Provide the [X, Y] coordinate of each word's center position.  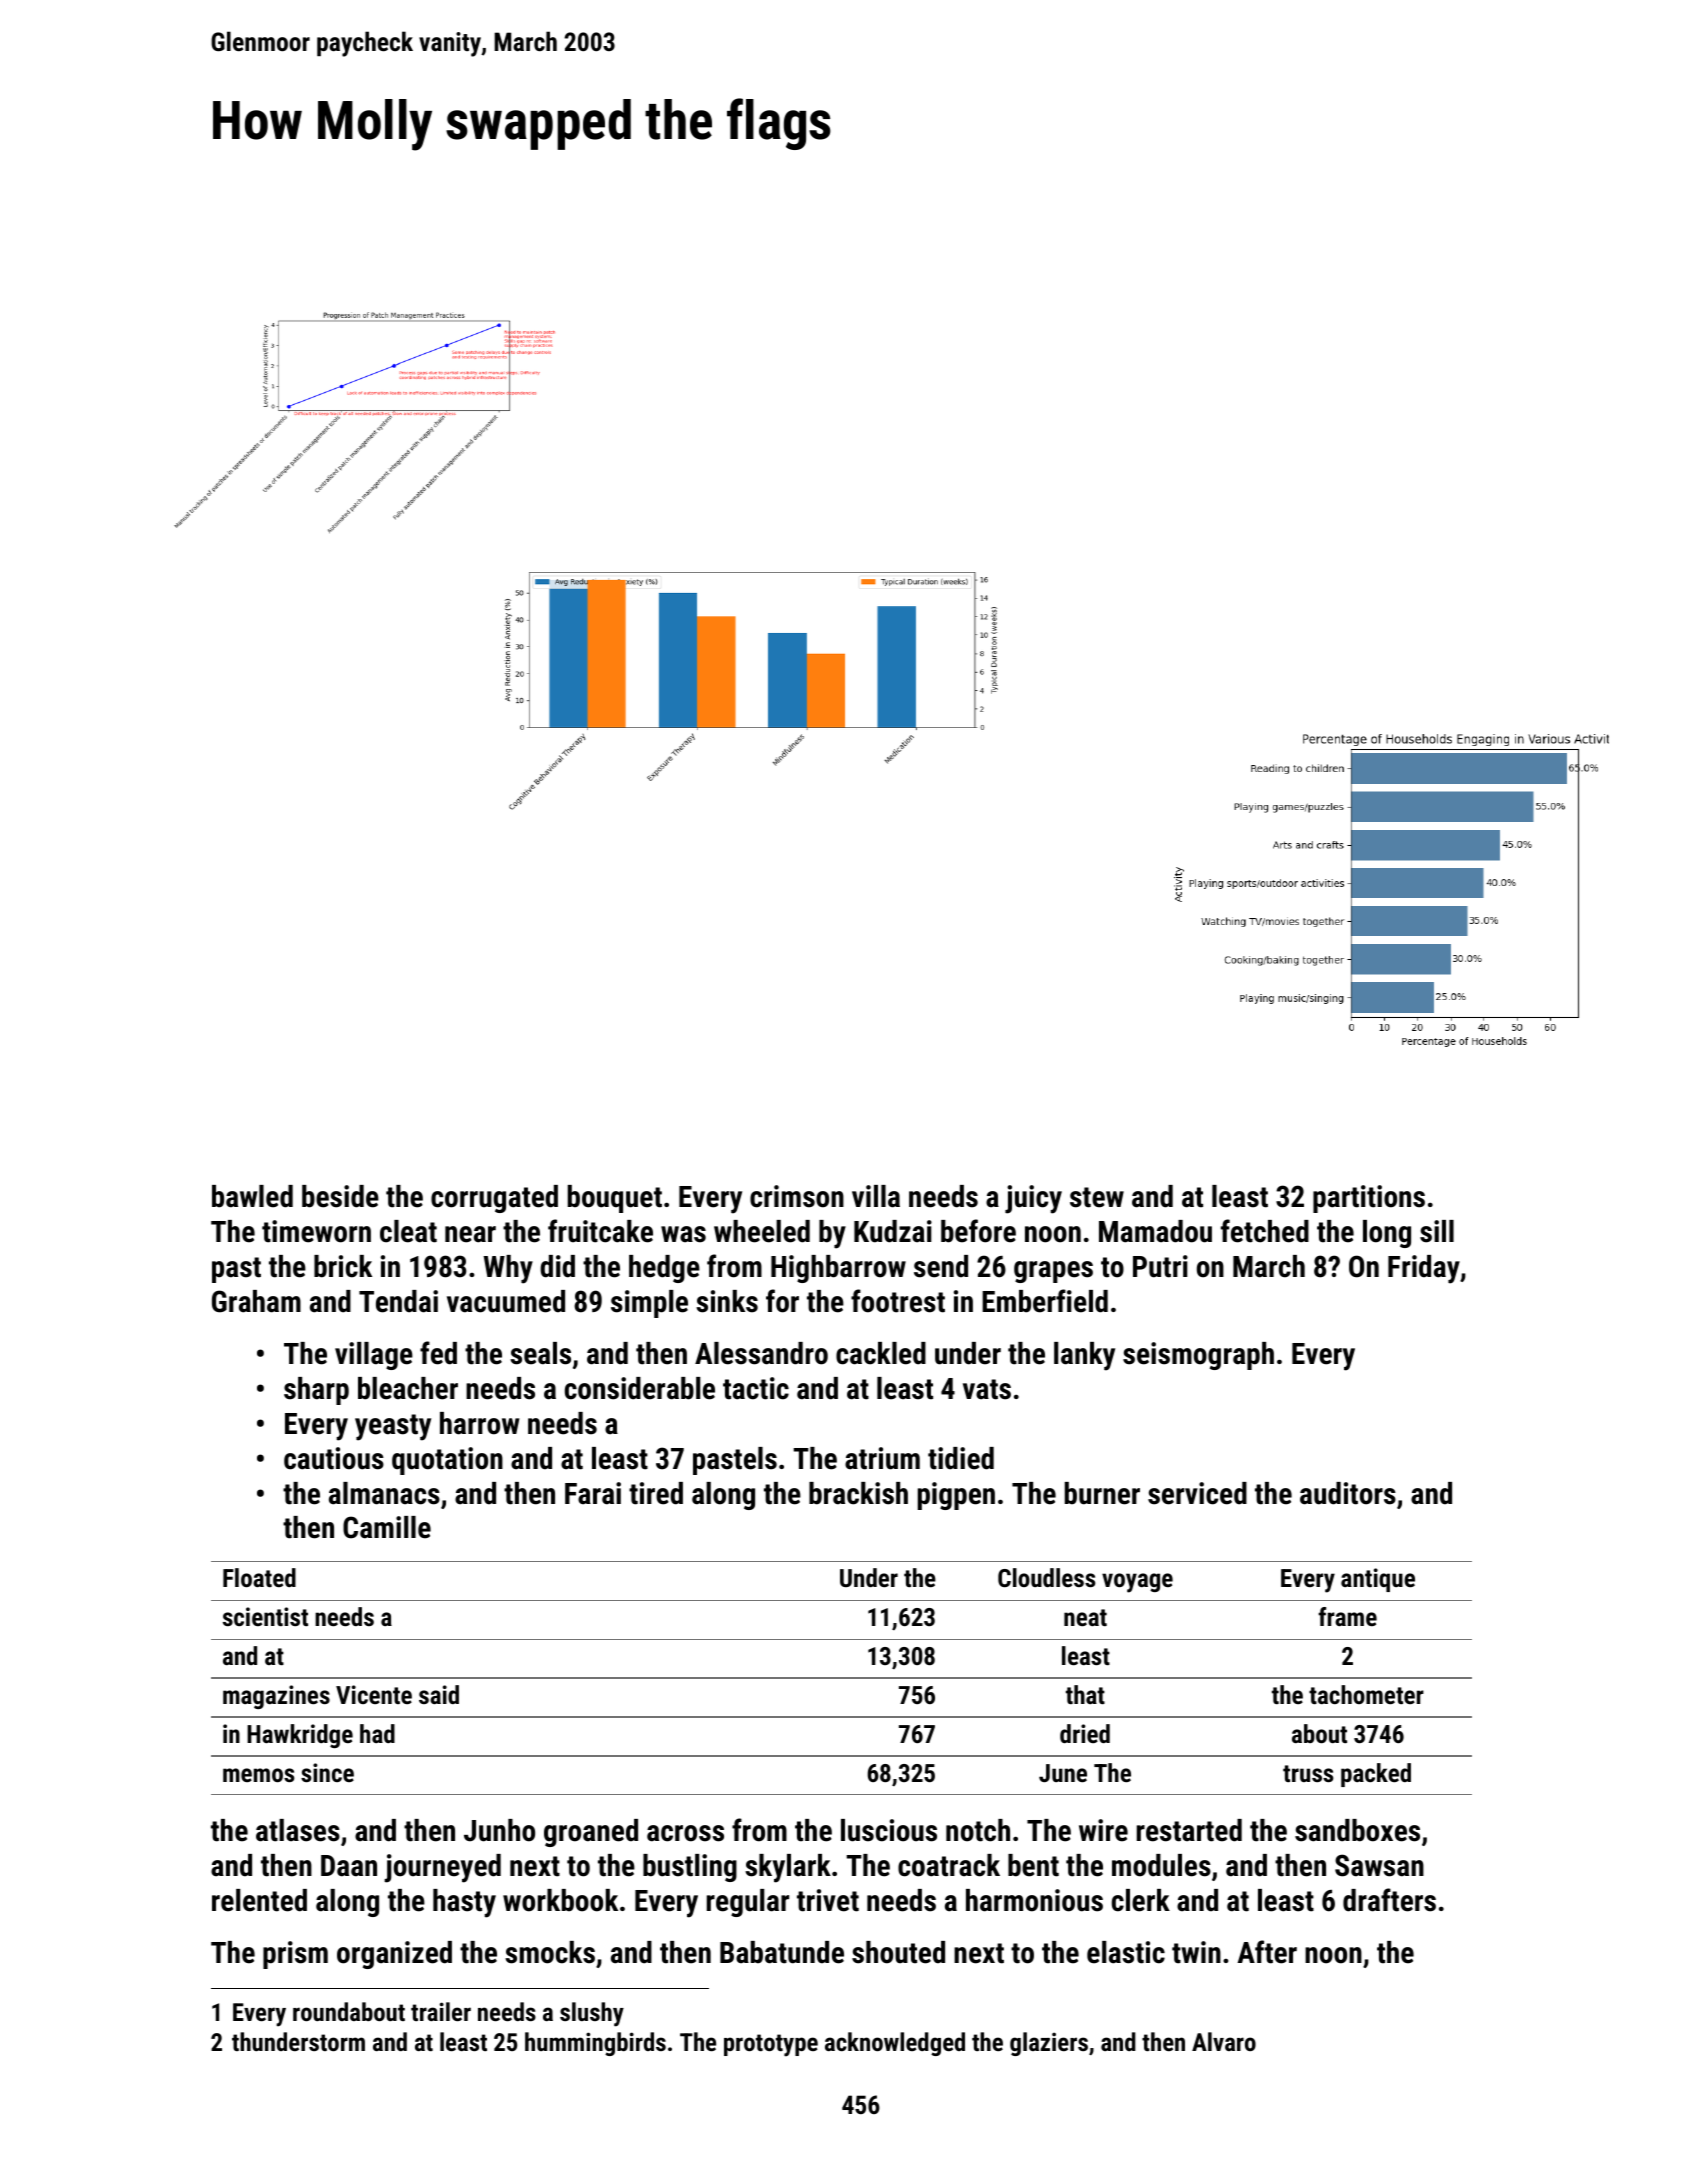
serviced [1197, 1493]
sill [1437, 1231]
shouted [898, 1952]
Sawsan [1379, 1865]
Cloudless [1046, 1577]
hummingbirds [595, 2044]
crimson [797, 1196]
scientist [265, 1616]
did [557, 1266]
